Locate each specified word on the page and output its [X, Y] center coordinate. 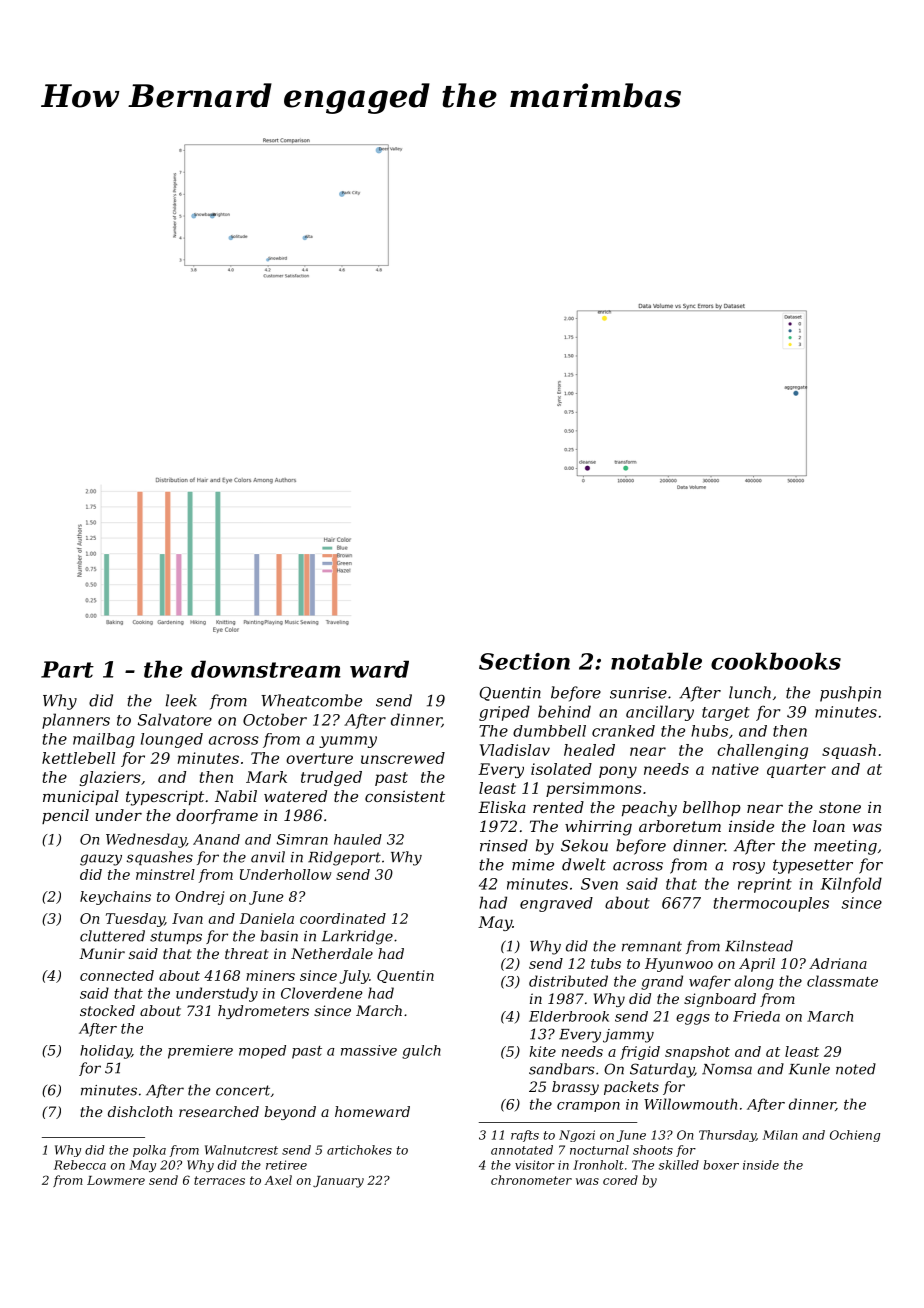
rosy [749, 868]
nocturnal [599, 1150]
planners [76, 721]
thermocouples [771, 904]
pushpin [850, 694]
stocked [107, 1010]
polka [149, 1151]
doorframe [217, 816]
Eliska [502, 807]
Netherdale [332, 953]
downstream [266, 669]
